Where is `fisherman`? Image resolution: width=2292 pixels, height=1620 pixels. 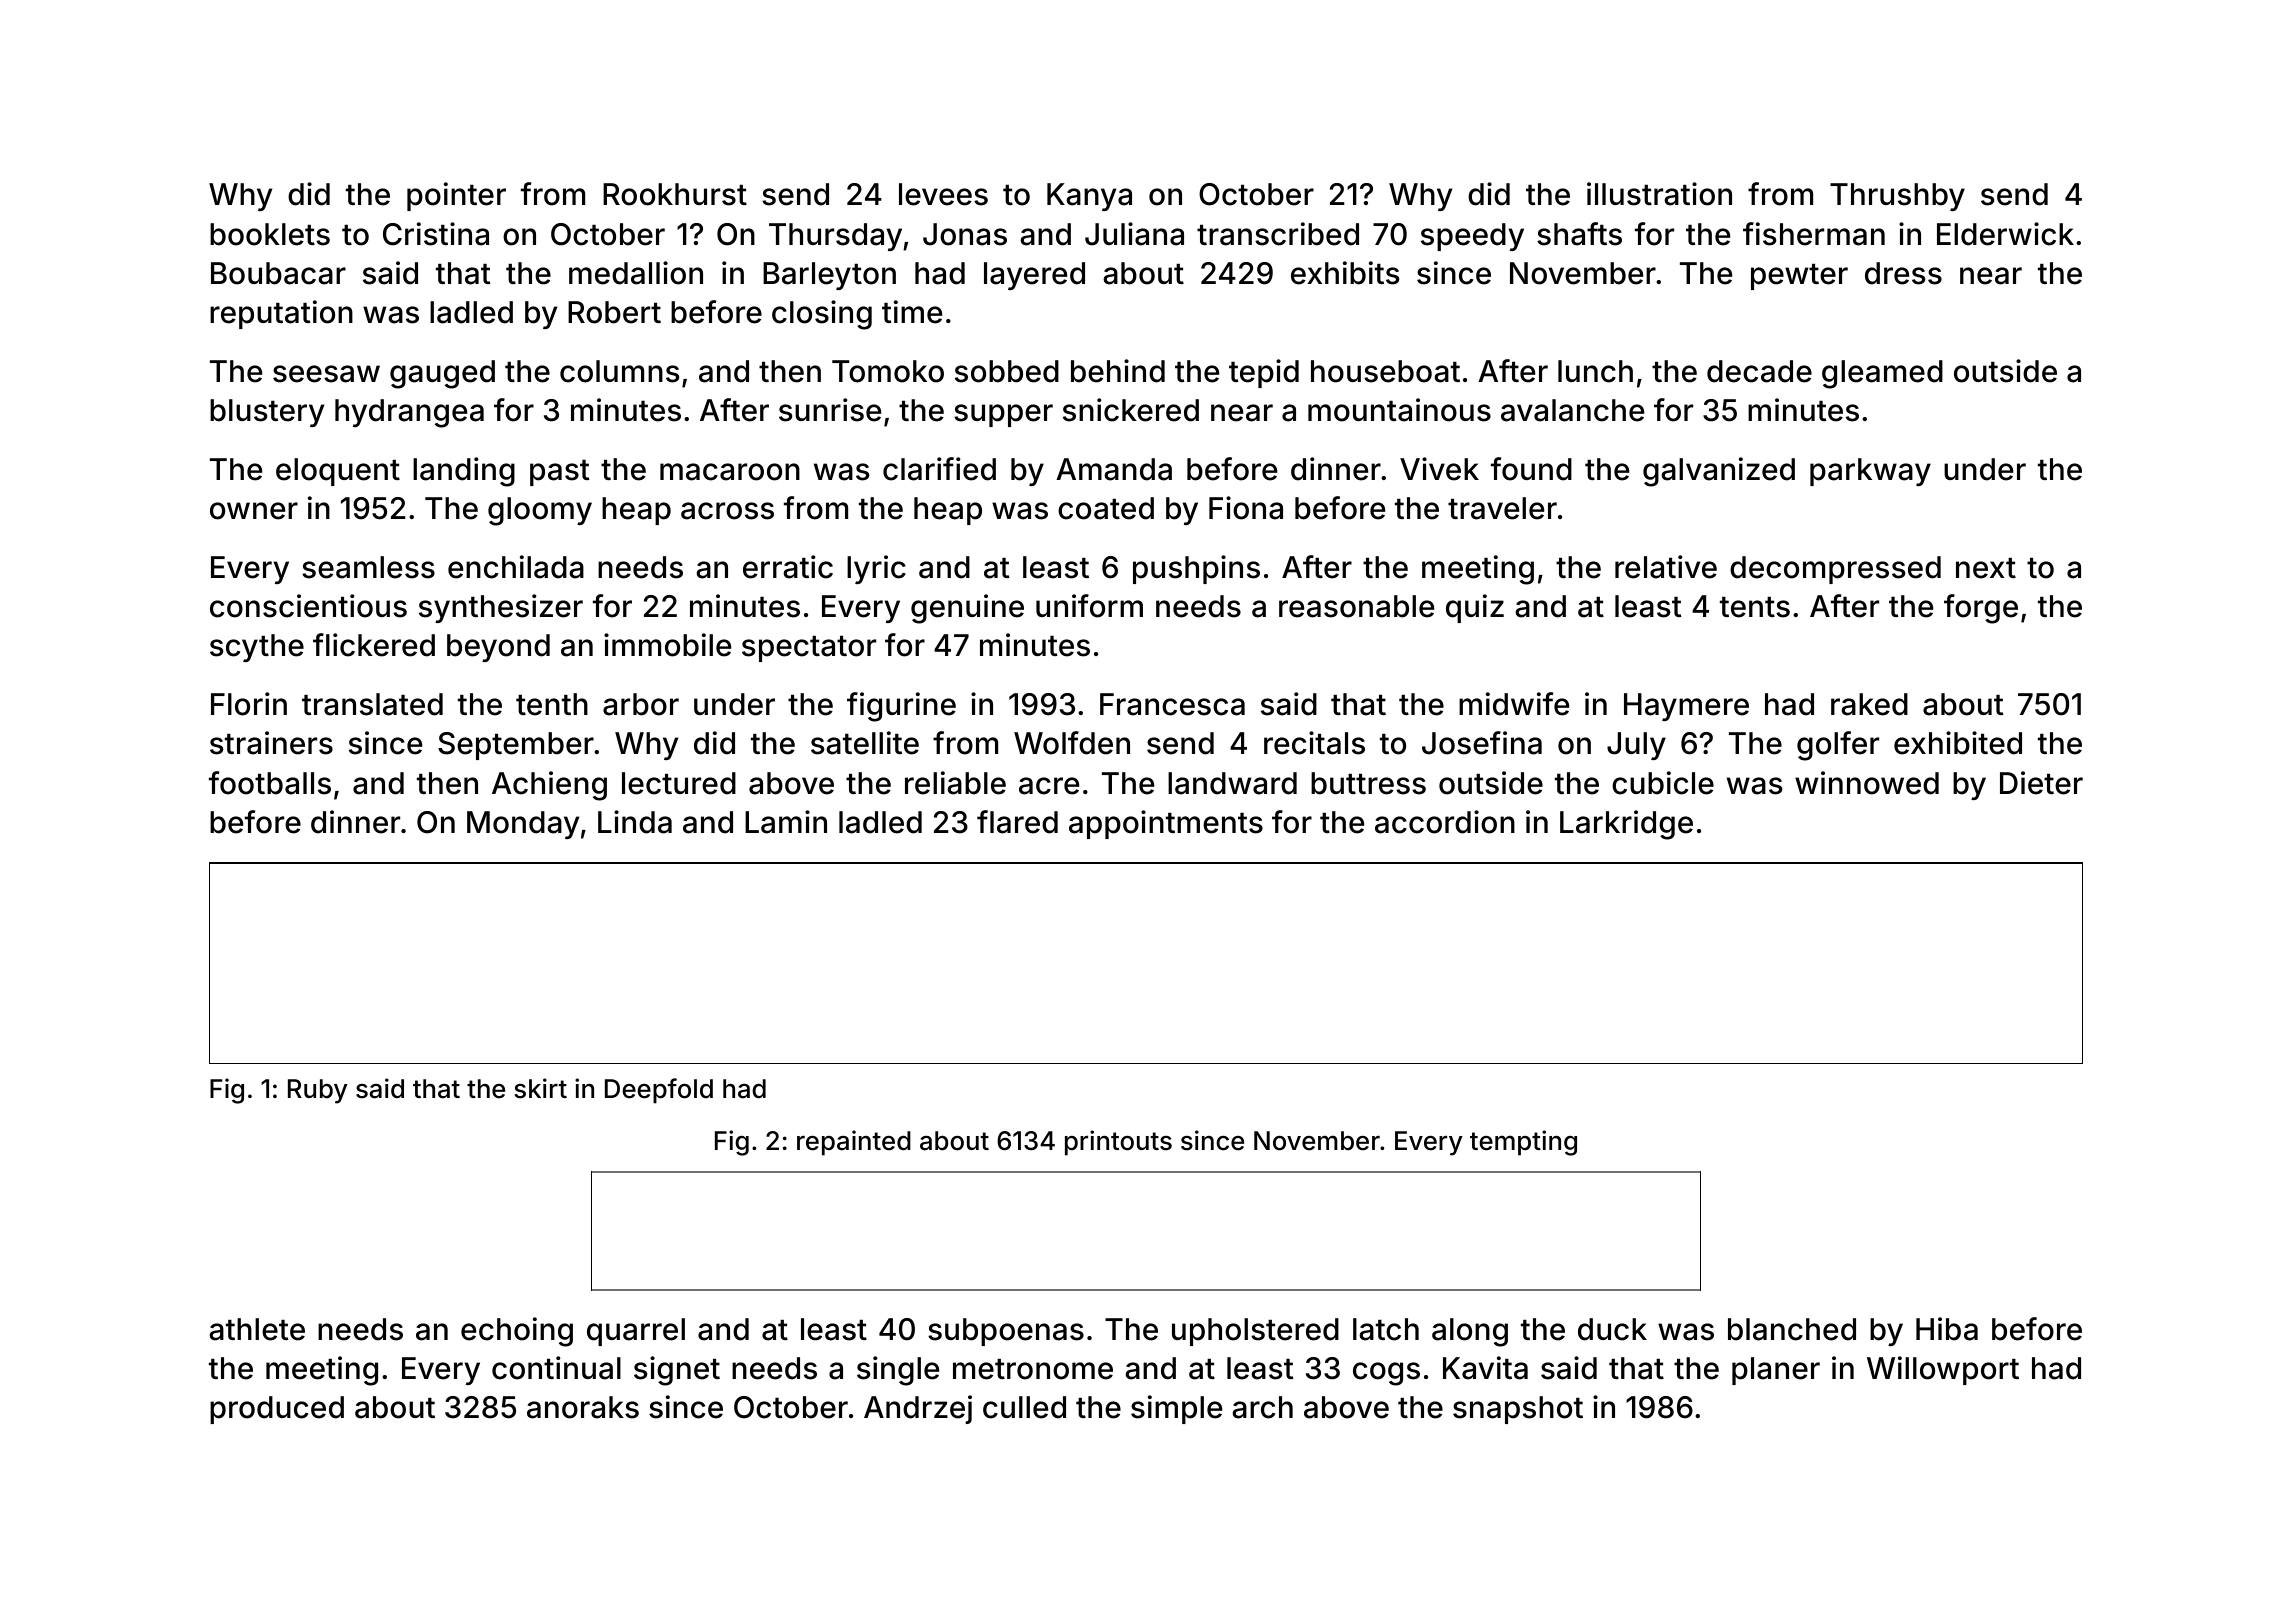
fisherman is located at coordinates (1814, 234).
